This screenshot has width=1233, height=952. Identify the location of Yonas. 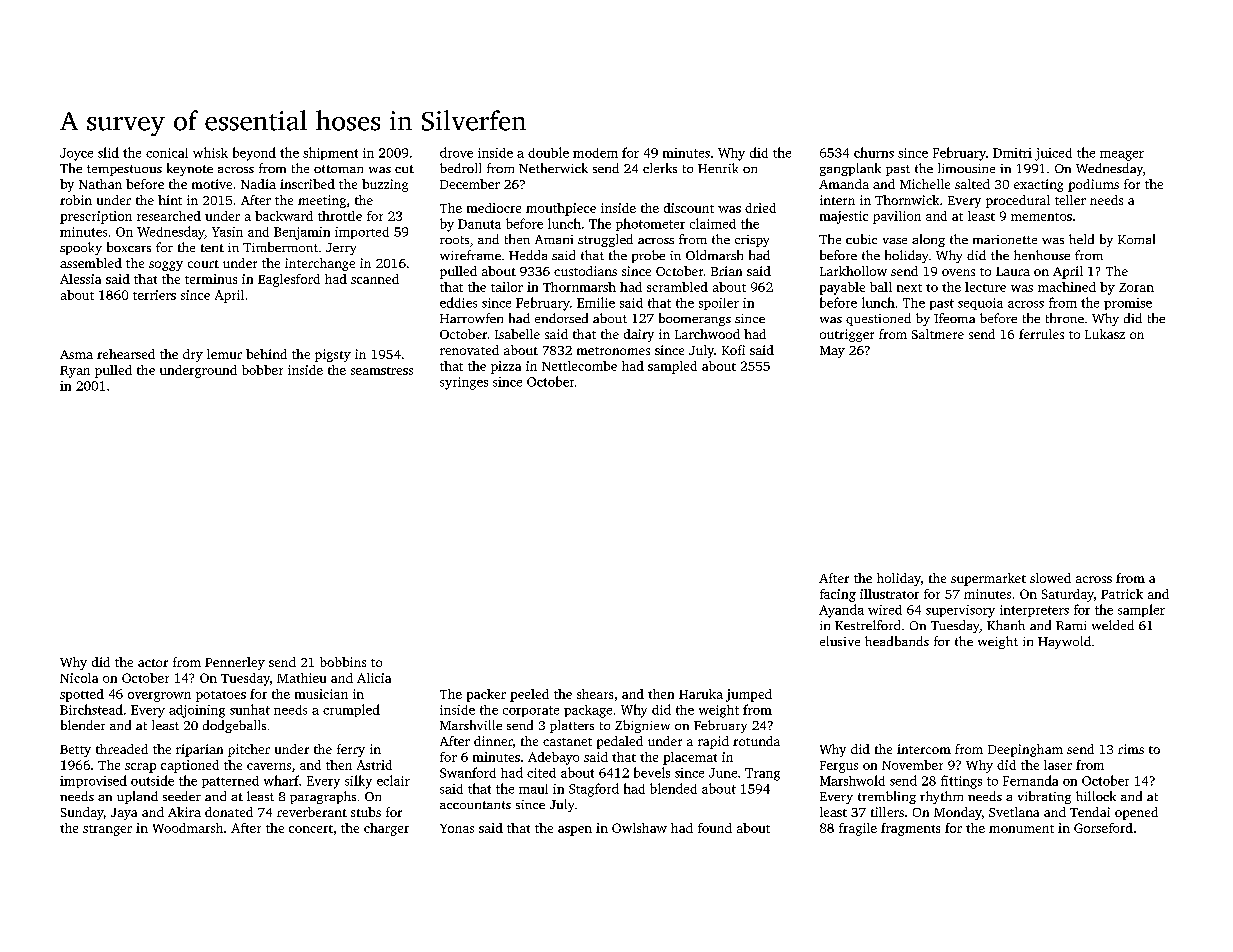
(457, 828).
